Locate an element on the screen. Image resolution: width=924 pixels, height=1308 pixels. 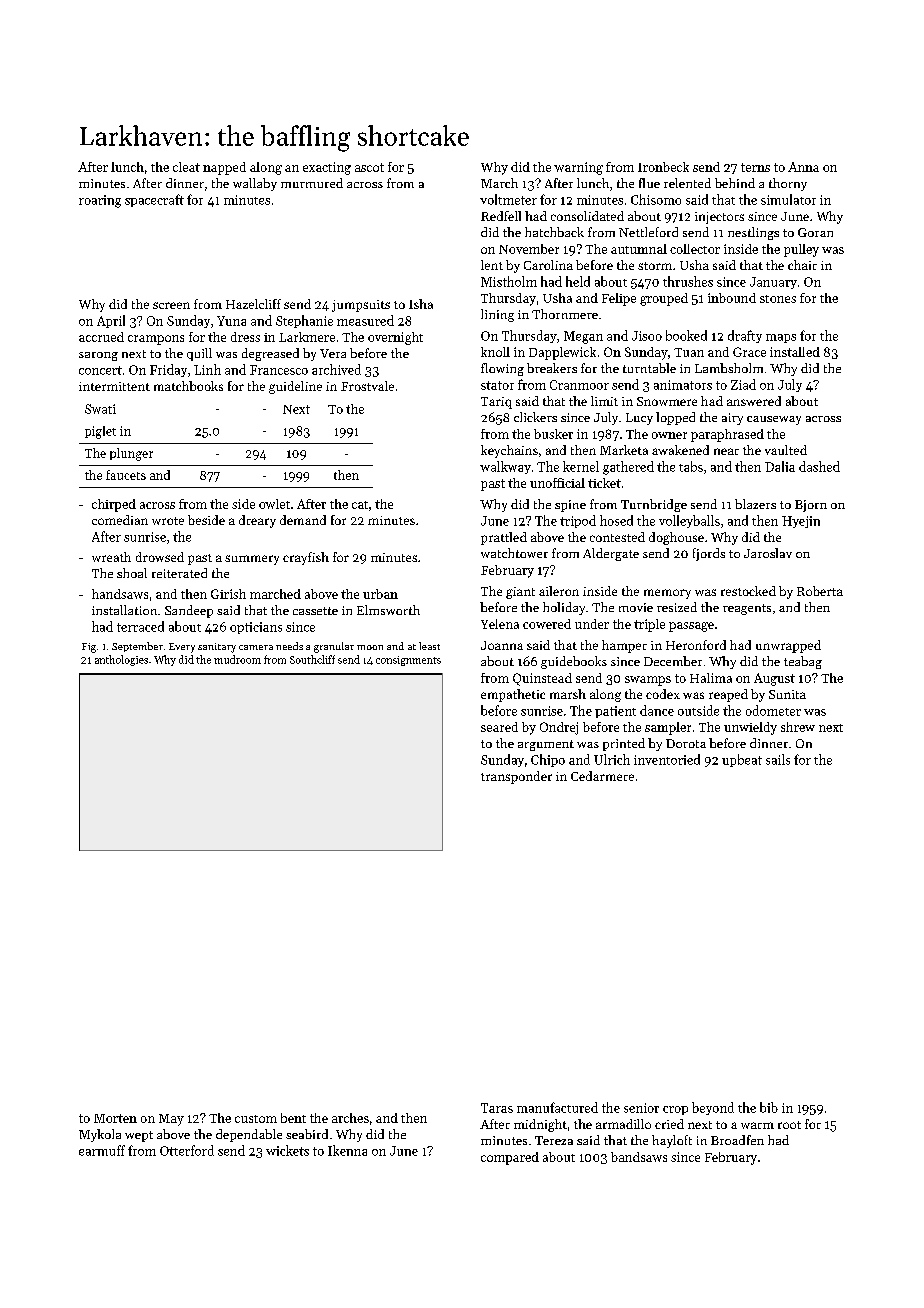
anthologies is located at coordinates (121, 660).
